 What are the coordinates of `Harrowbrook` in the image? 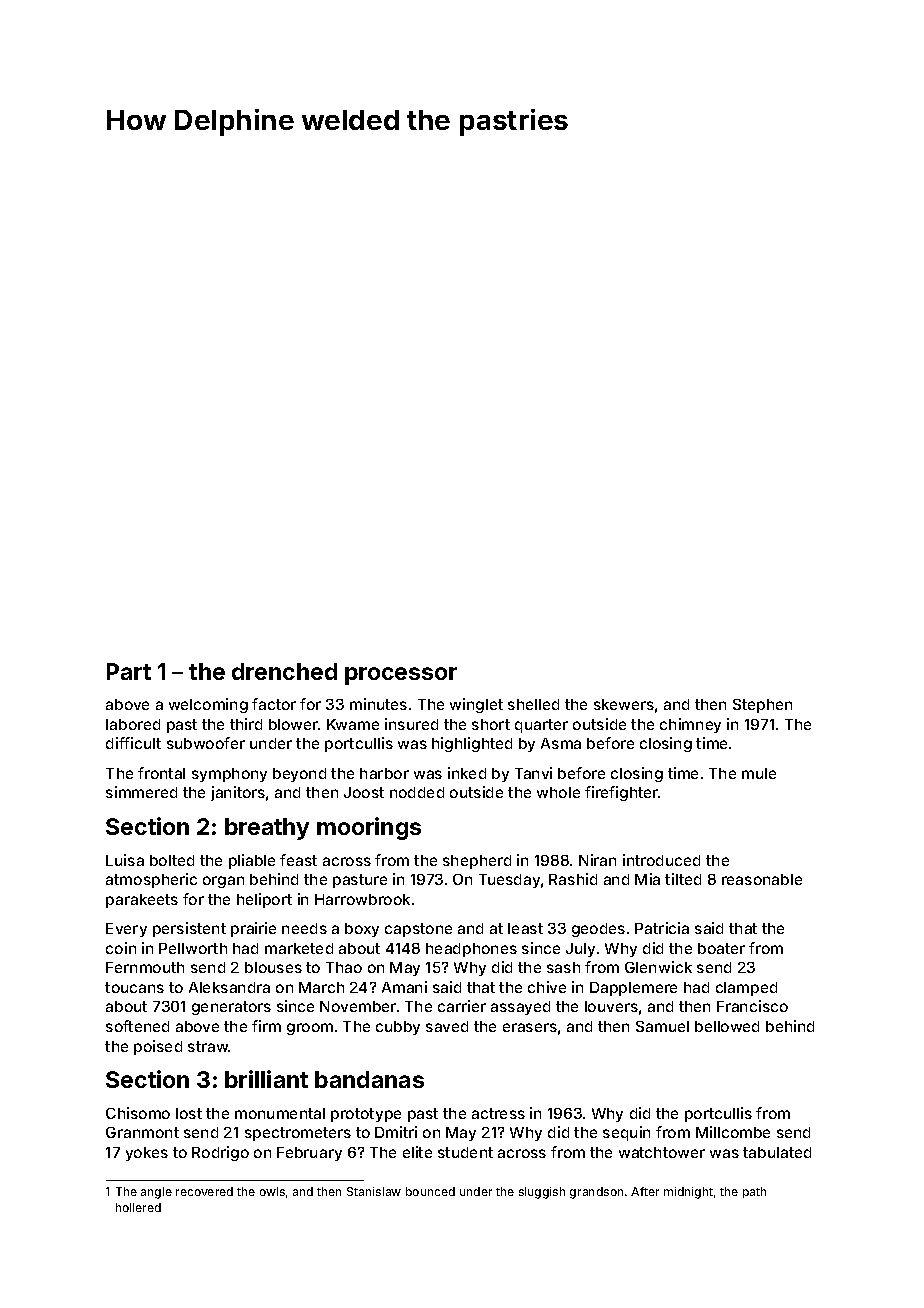 It's located at (362, 899).
